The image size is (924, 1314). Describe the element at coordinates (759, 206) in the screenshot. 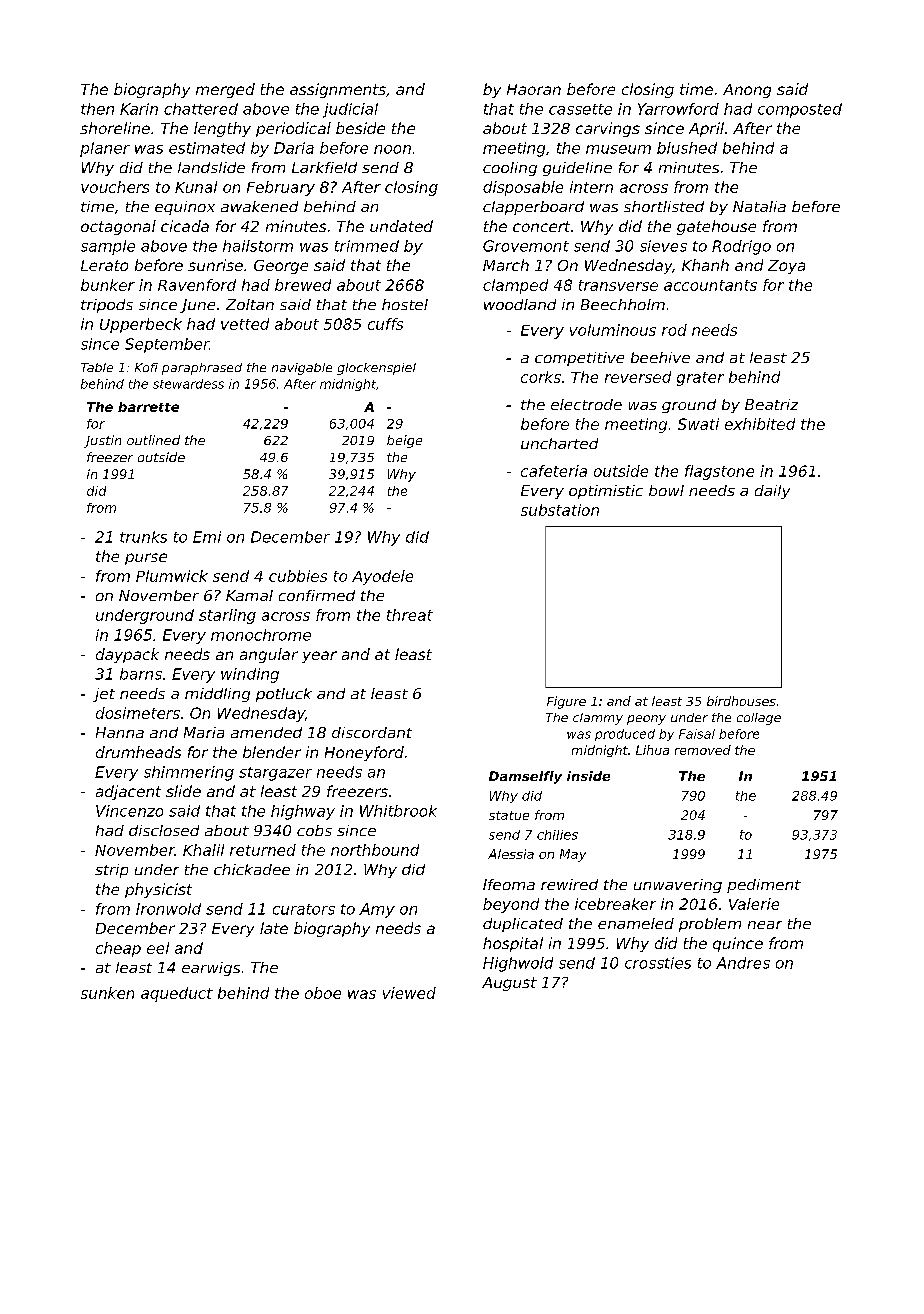

I see `Natalia` at that location.
